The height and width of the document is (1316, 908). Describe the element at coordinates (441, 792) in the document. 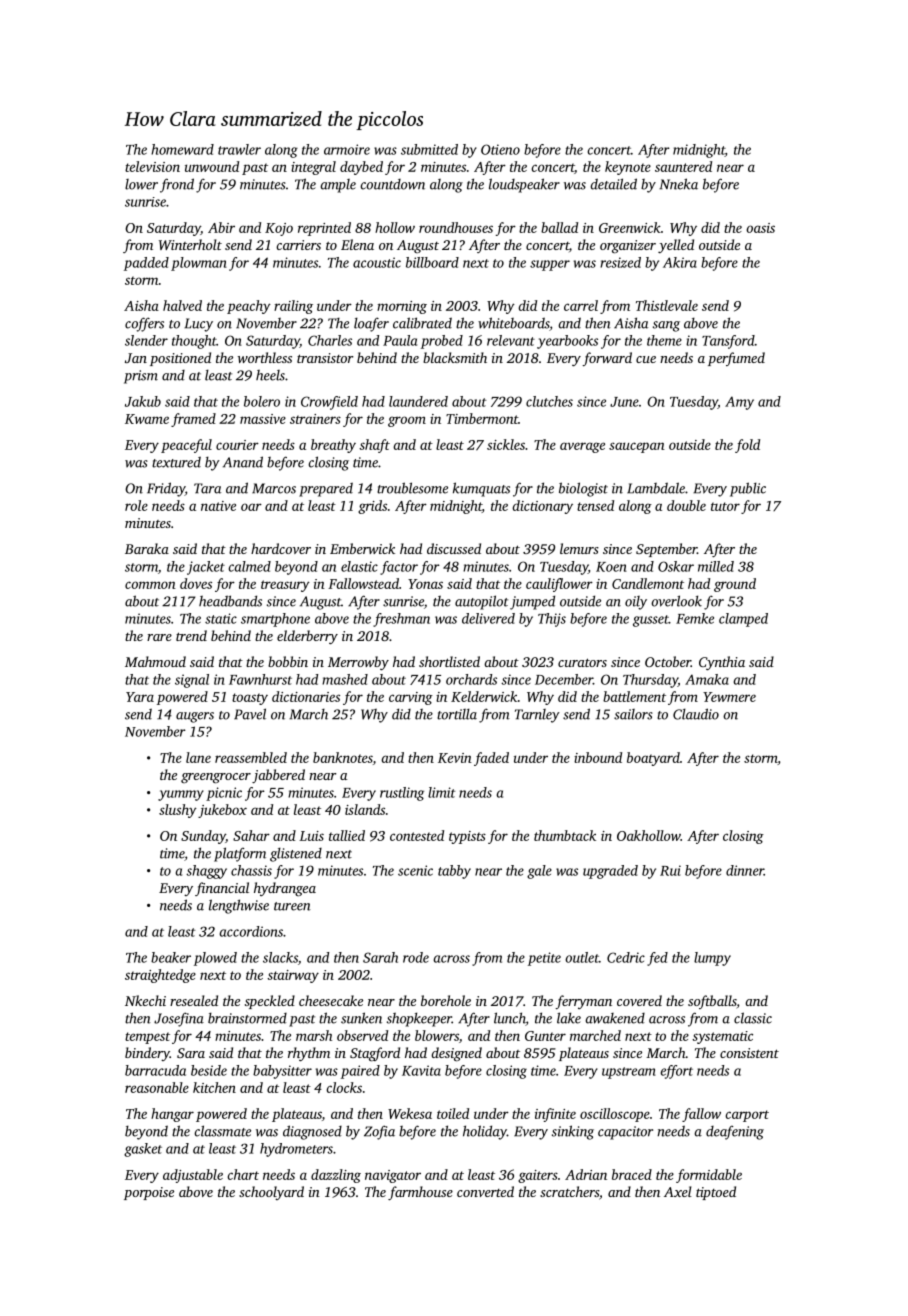

I see `limit` at that location.
